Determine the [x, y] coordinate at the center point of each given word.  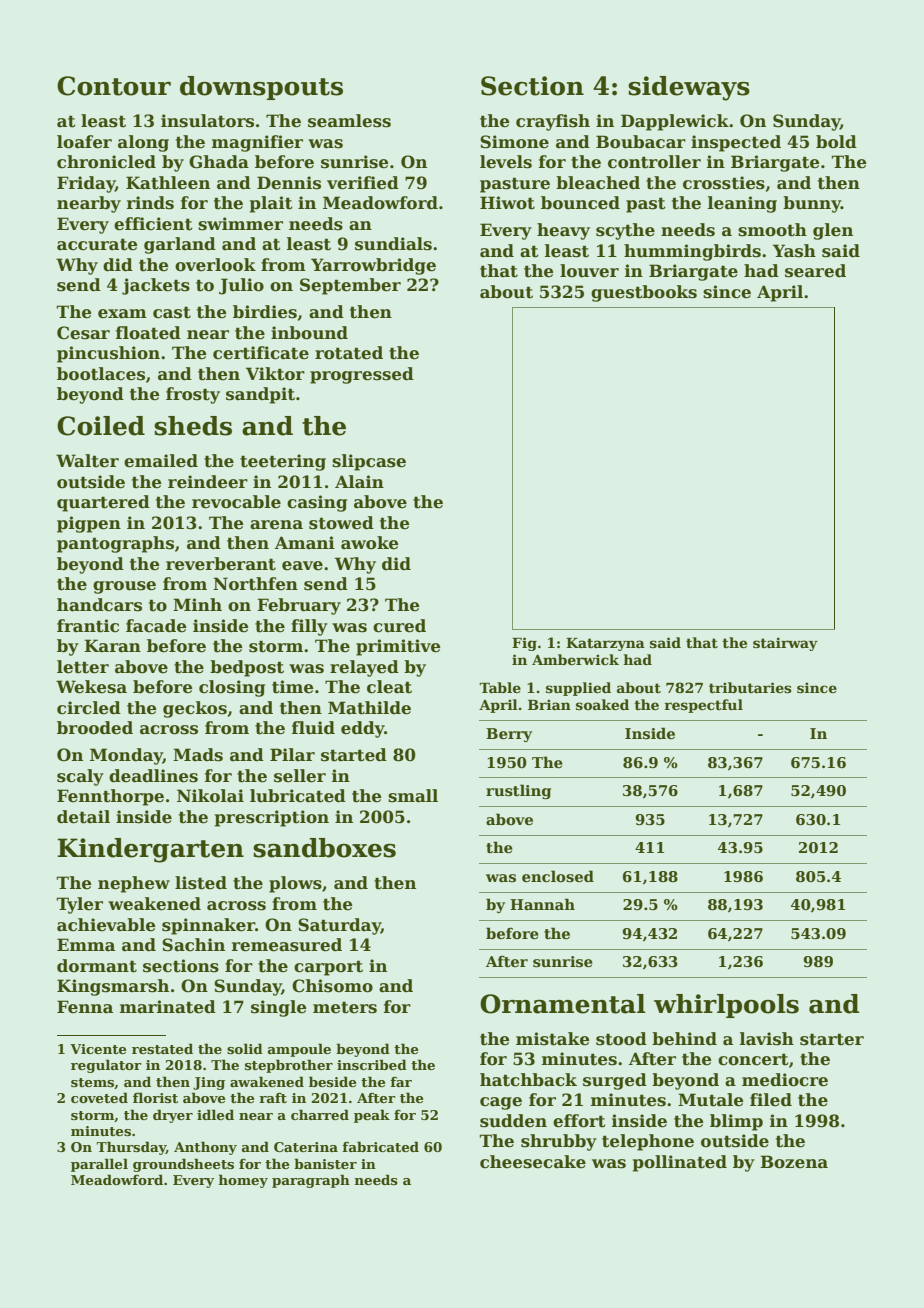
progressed [362, 375]
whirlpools [726, 1006]
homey [243, 1181]
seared [815, 271]
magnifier [257, 143]
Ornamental [563, 1004]
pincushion [108, 354]
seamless [349, 121]
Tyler [80, 905]
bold [836, 142]
